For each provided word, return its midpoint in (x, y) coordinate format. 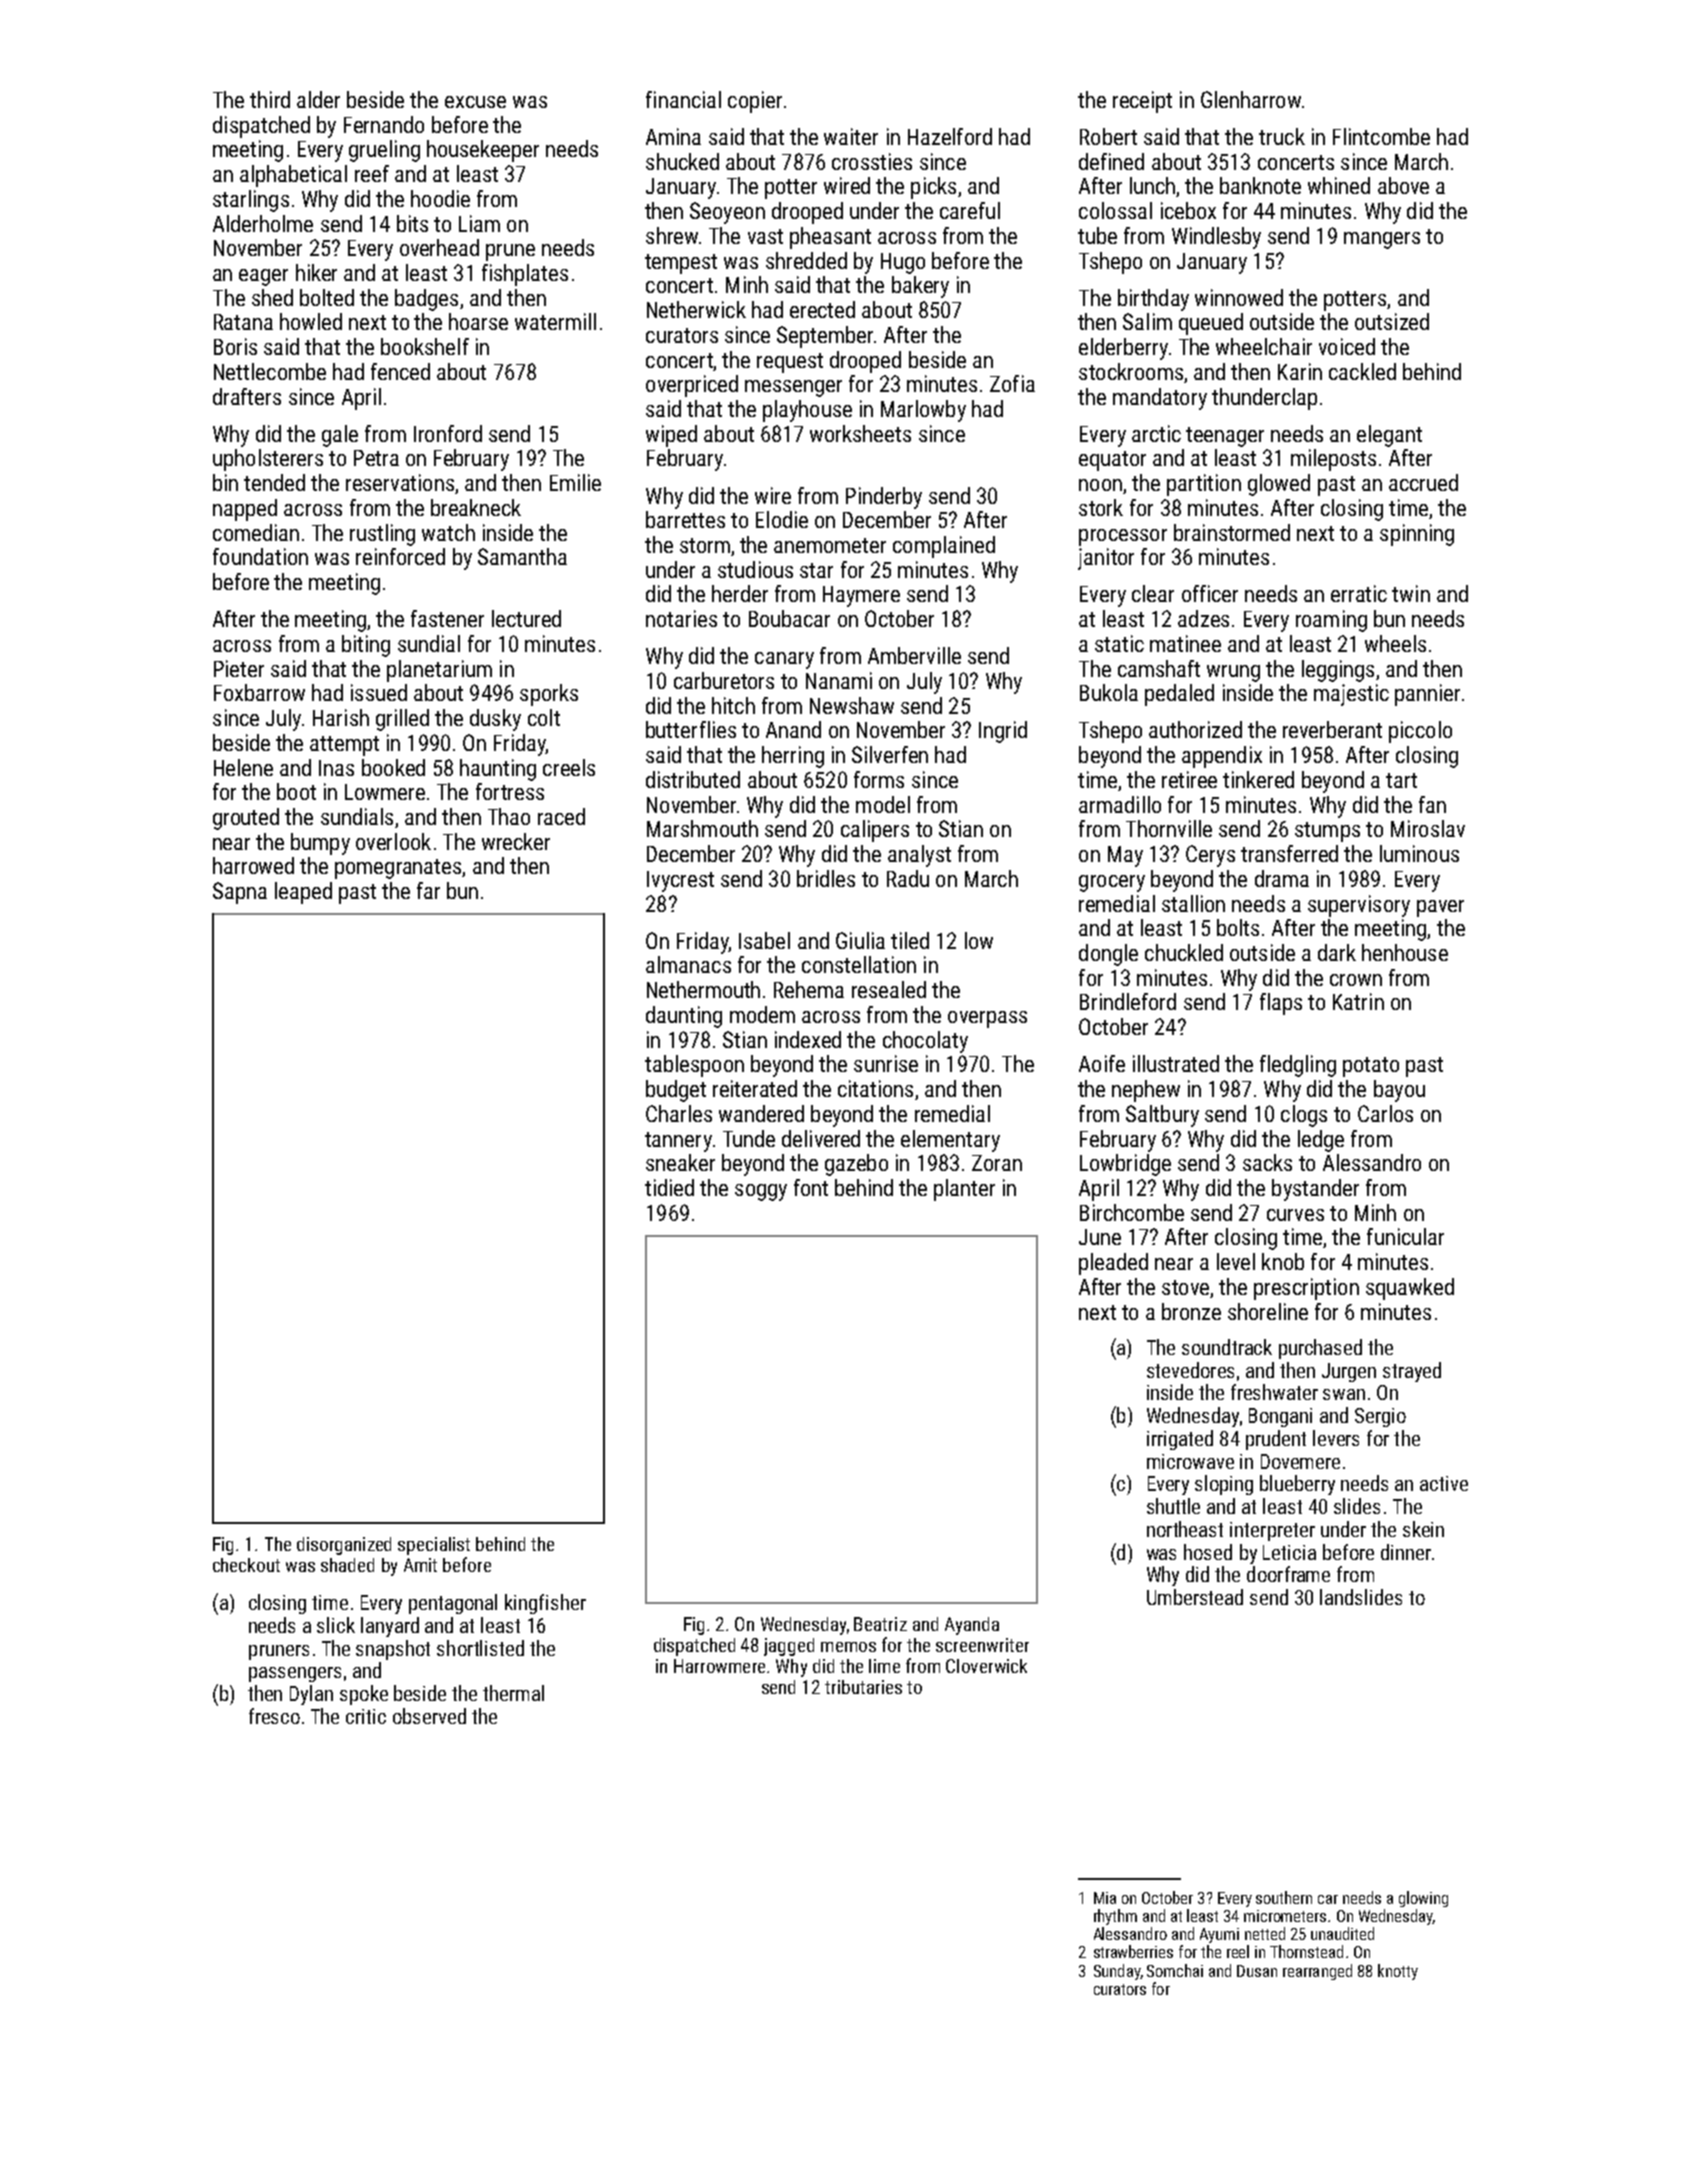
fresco (274, 1716)
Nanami (839, 680)
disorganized (344, 1546)
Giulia (860, 940)
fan (1432, 804)
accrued (1423, 482)
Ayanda (972, 1626)
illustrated (1176, 1063)
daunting (684, 1017)
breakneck (476, 507)
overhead (439, 247)
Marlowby (923, 411)
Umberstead (1195, 1597)
